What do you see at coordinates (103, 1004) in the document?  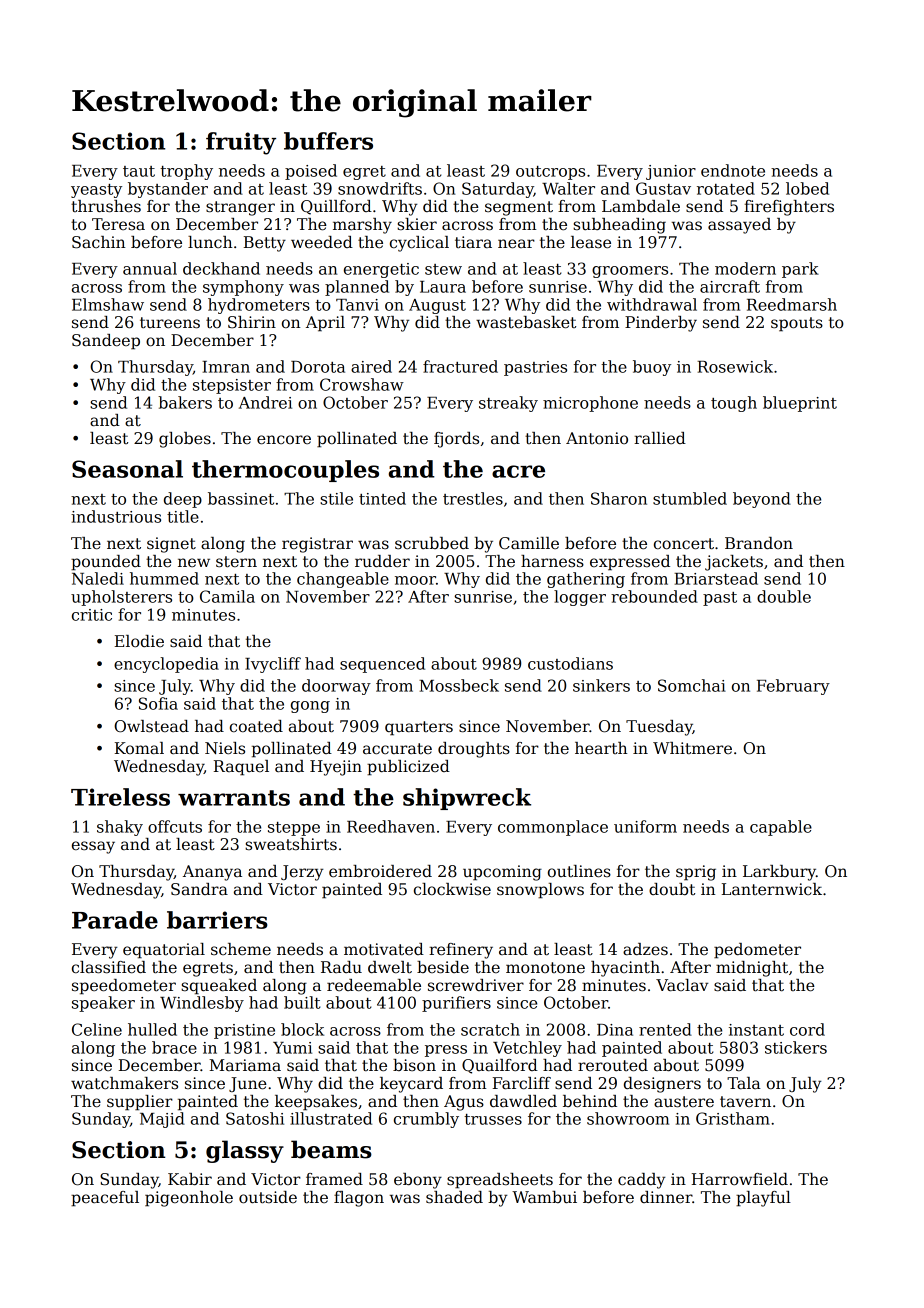 I see `speaker` at bounding box center [103, 1004].
